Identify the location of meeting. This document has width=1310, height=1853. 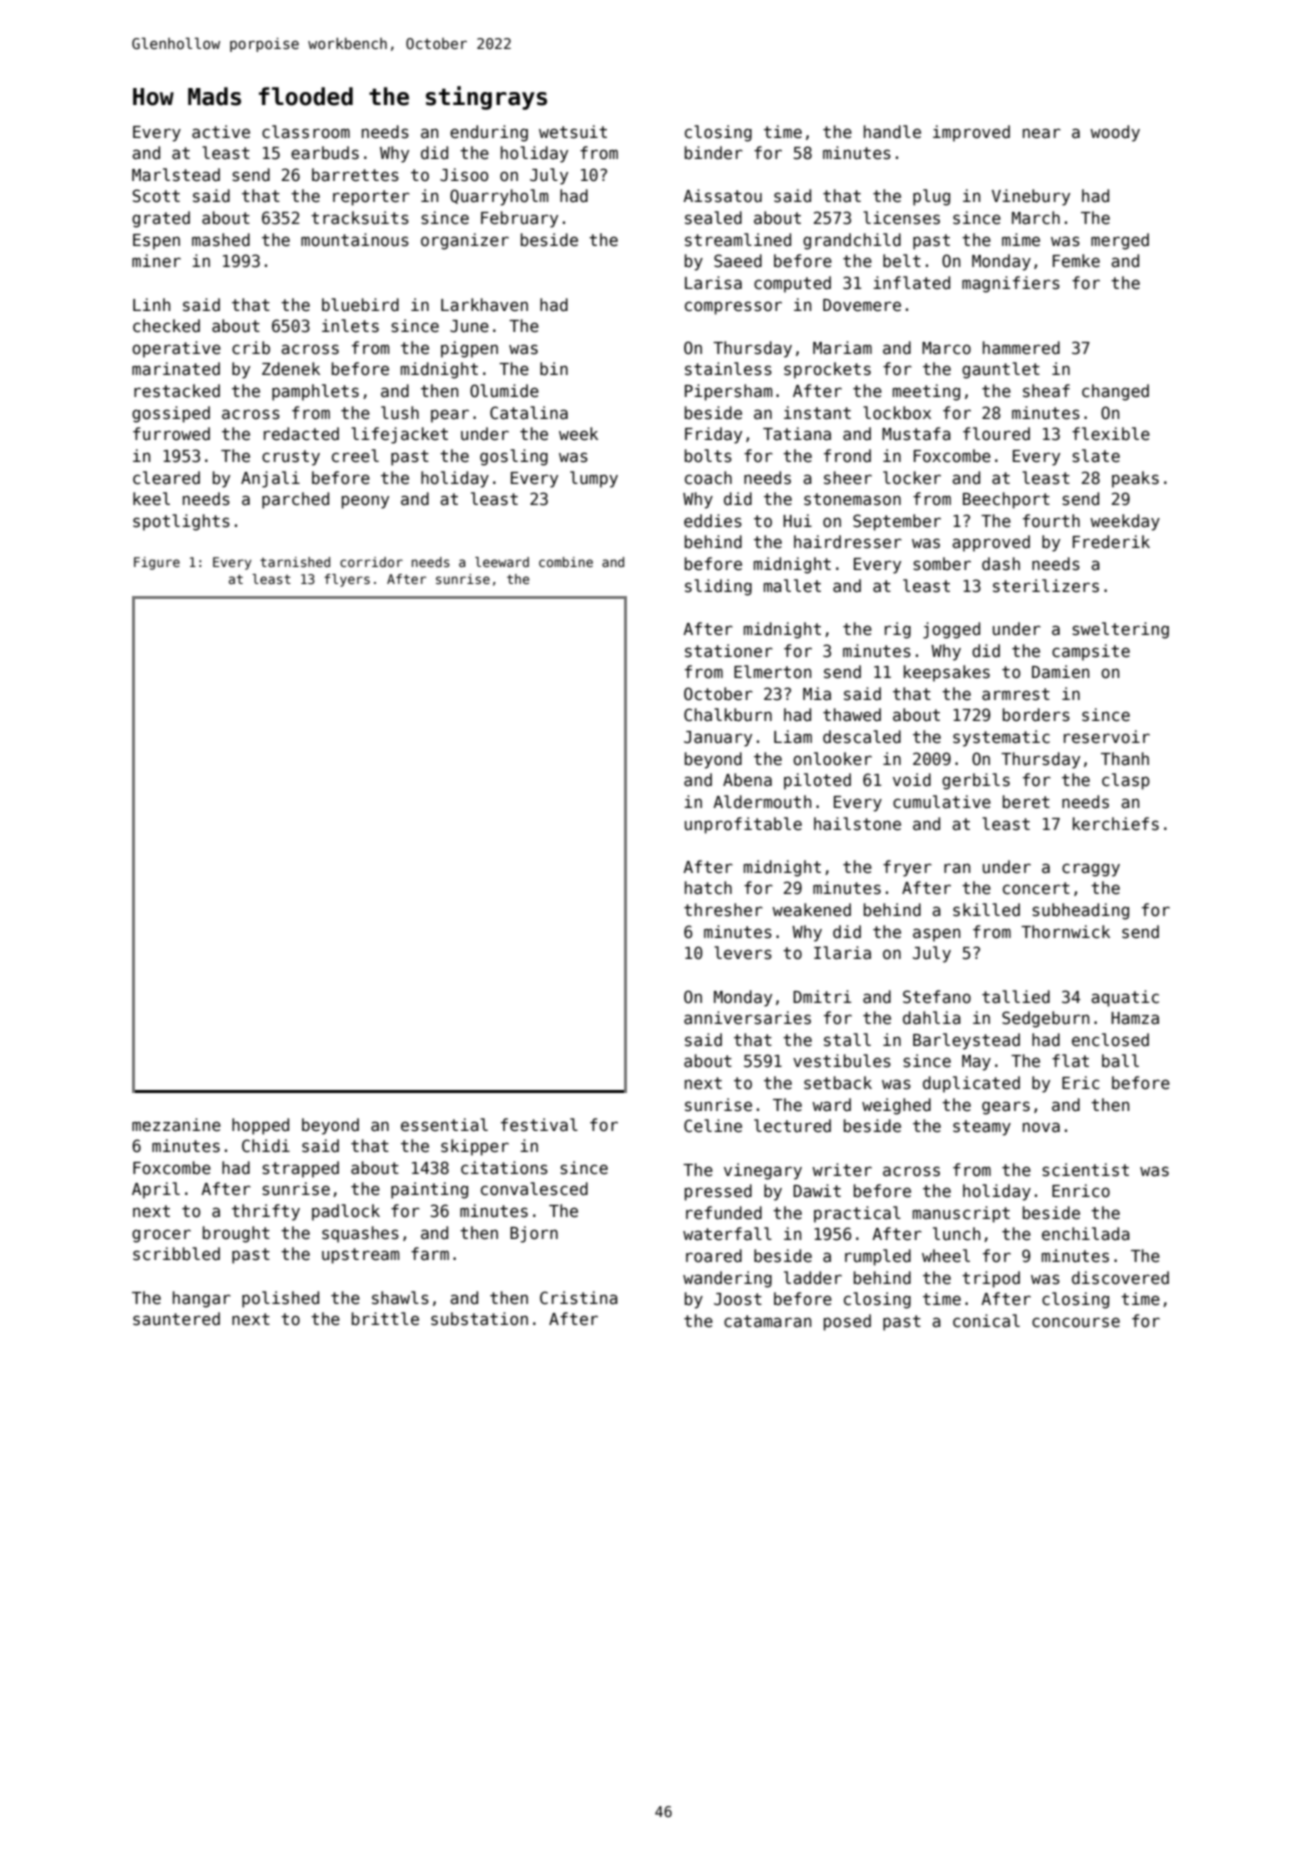
(926, 392).
